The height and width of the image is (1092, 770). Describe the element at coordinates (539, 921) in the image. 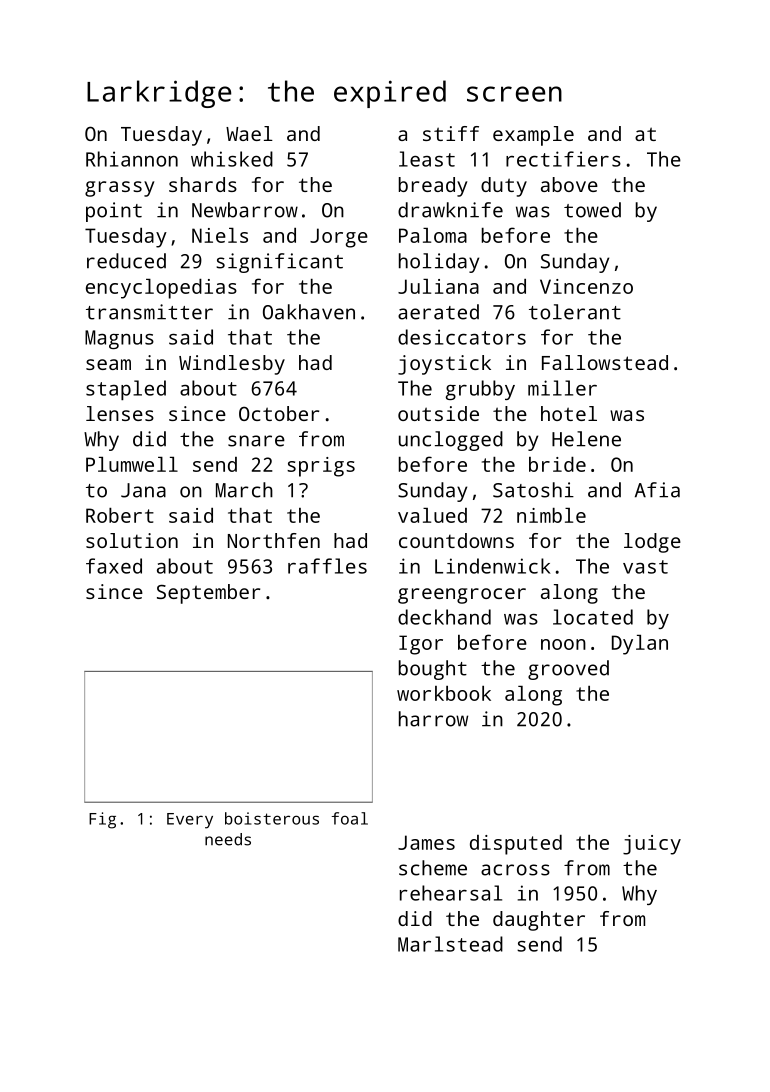

I see `daughter` at that location.
